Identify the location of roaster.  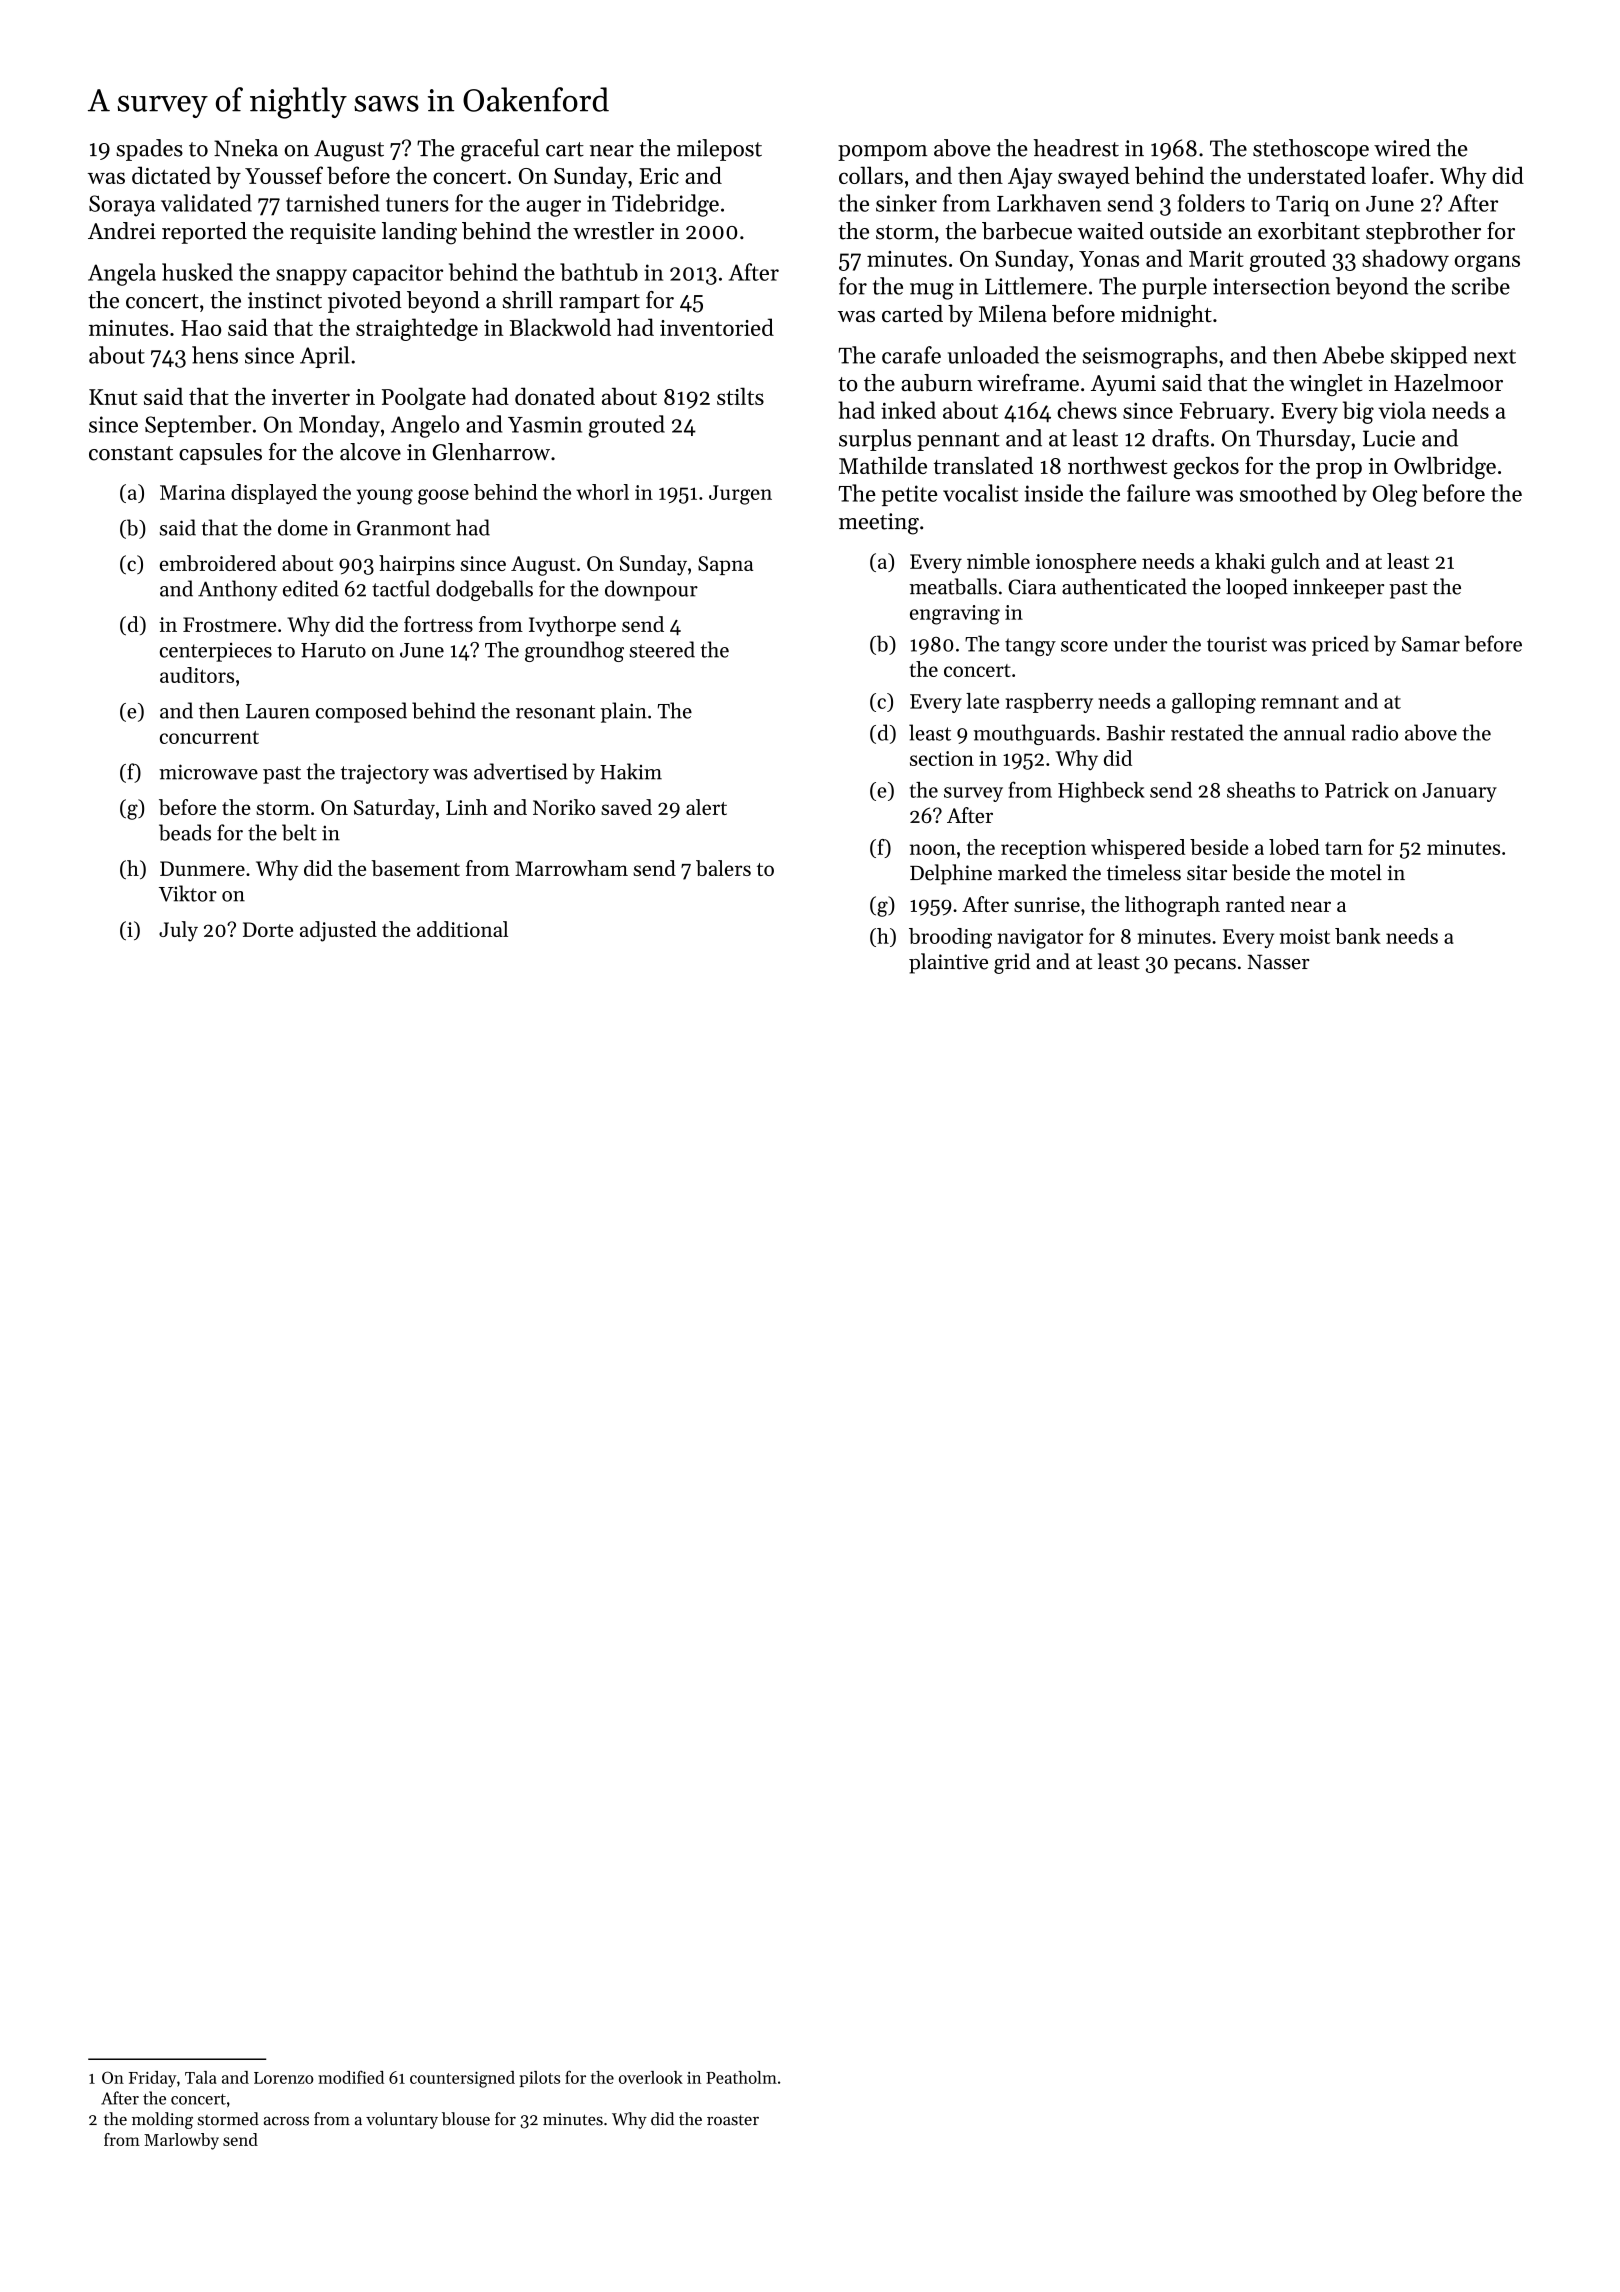
(733, 2120).
